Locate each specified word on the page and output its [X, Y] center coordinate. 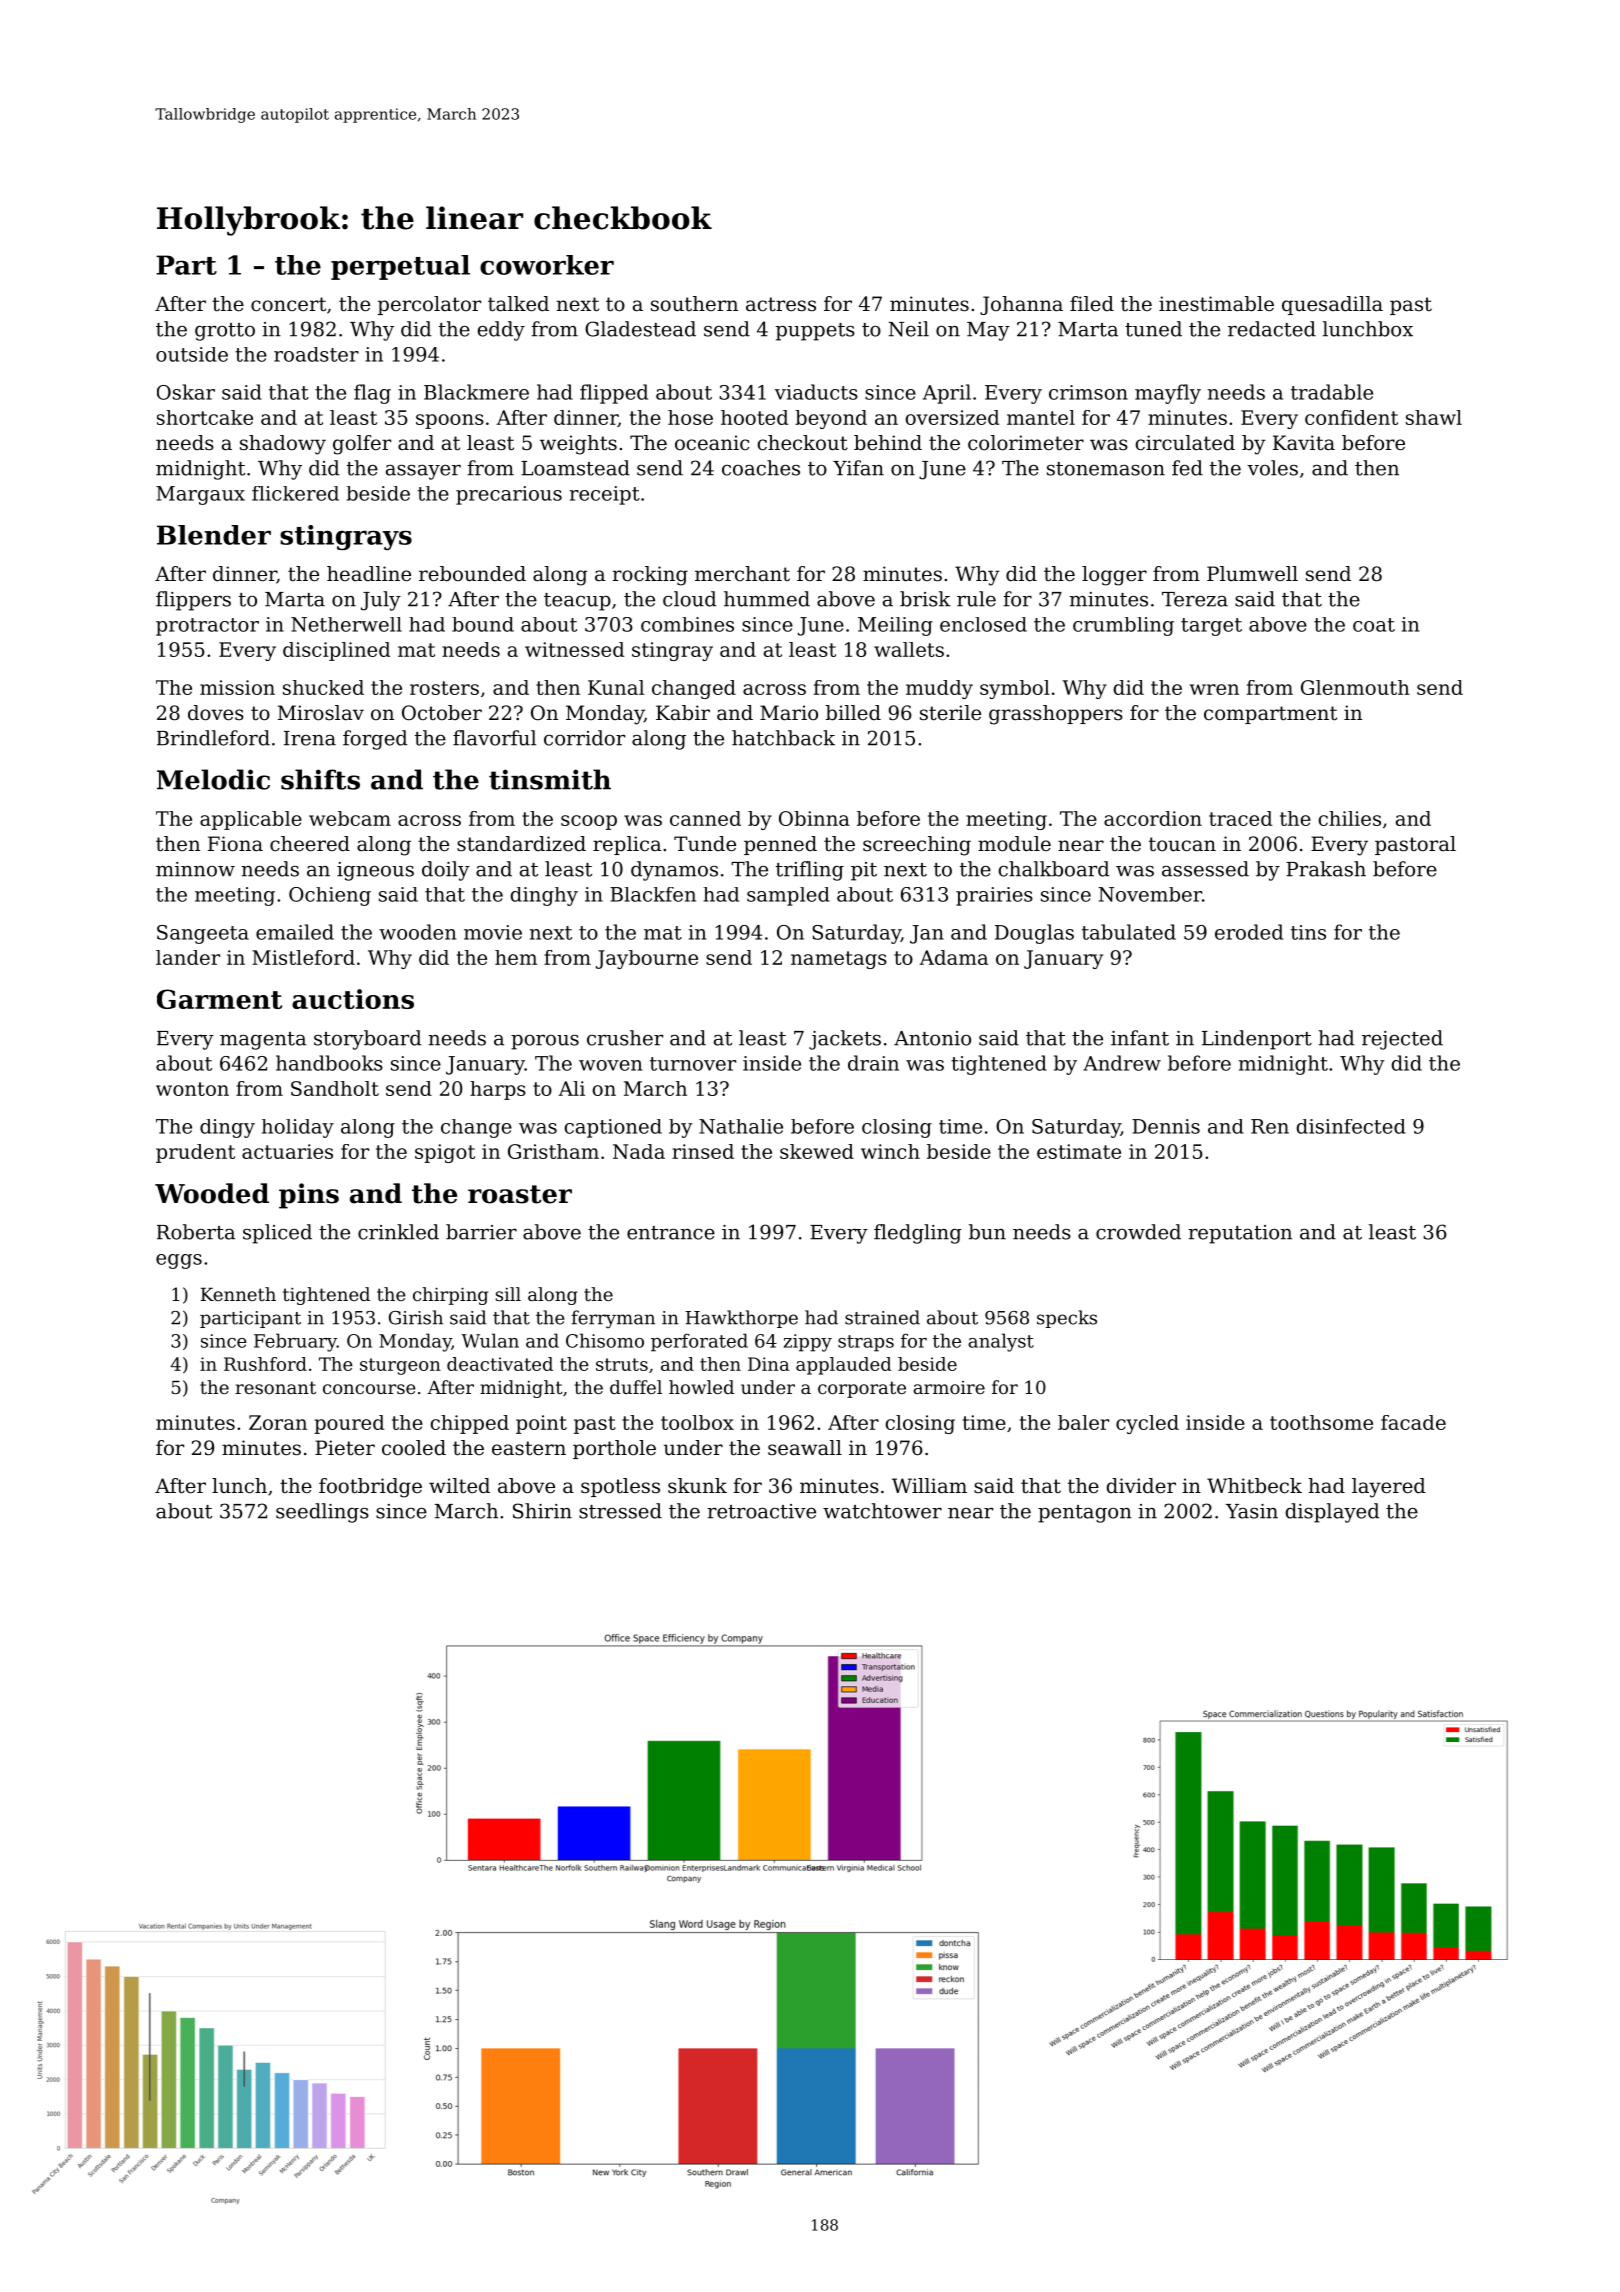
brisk [925, 599]
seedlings [322, 1513]
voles [1272, 468]
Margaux [200, 495]
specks [1067, 1319]
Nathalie [741, 1126]
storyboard [367, 1040]
